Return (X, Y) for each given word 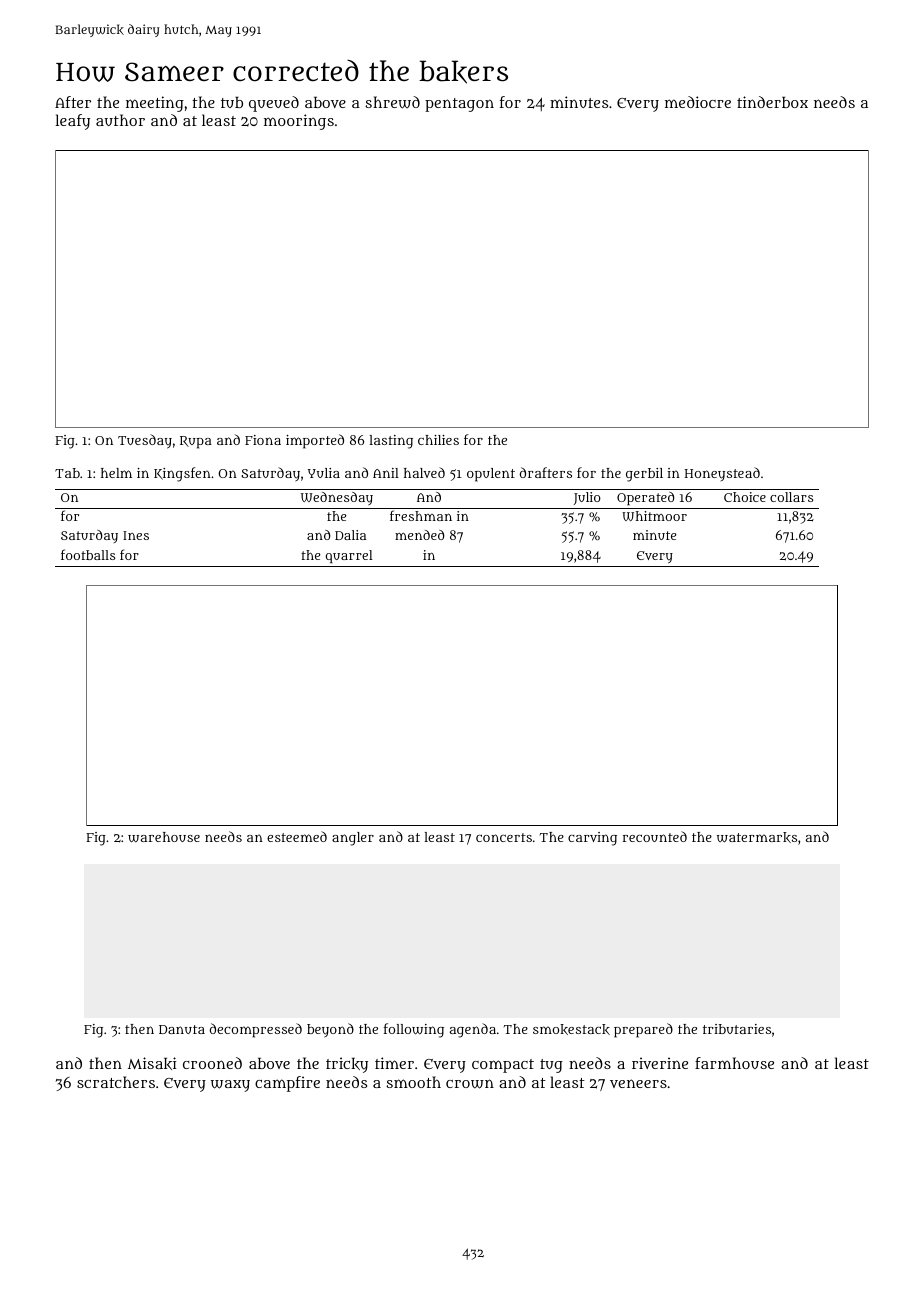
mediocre (698, 102)
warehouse (164, 837)
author (120, 120)
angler (353, 839)
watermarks (757, 837)
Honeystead (722, 474)
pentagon (459, 105)
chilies (438, 440)
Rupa (196, 442)
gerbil (644, 475)
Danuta (182, 1029)
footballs (88, 554)
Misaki (152, 1063)
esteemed (297, 836)
